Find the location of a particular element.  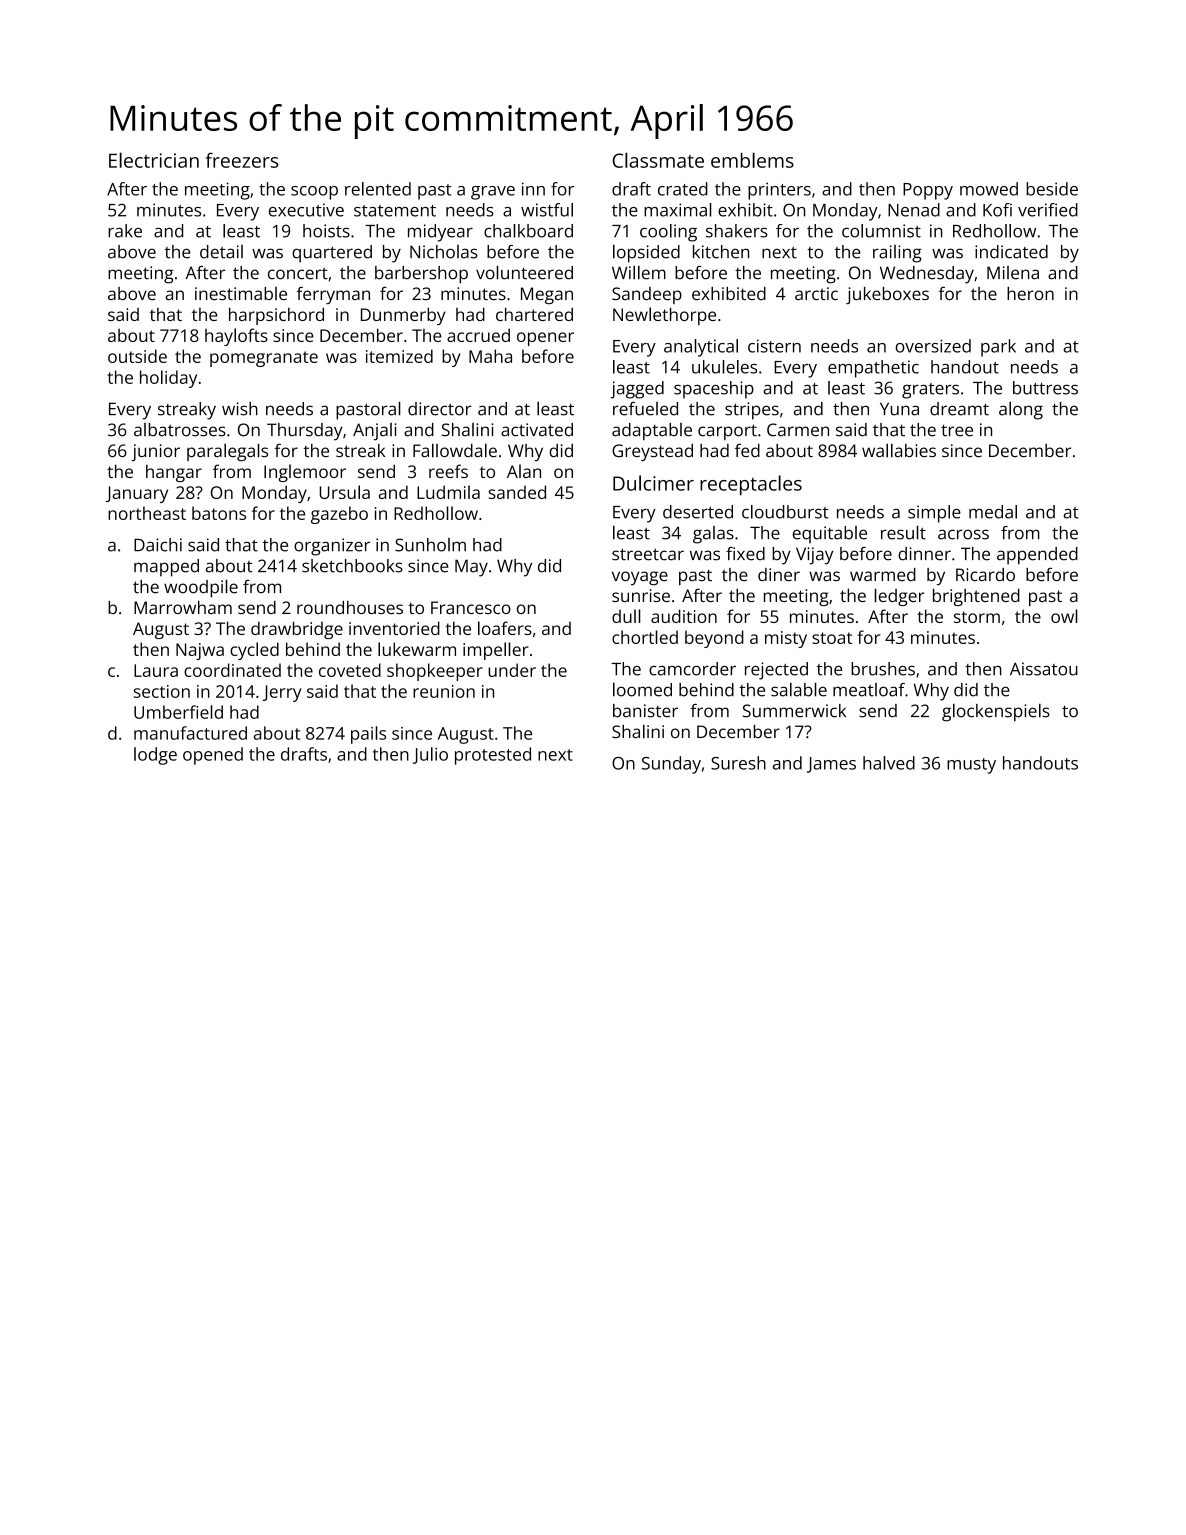

columnist is located at coordinates (881, 231).
